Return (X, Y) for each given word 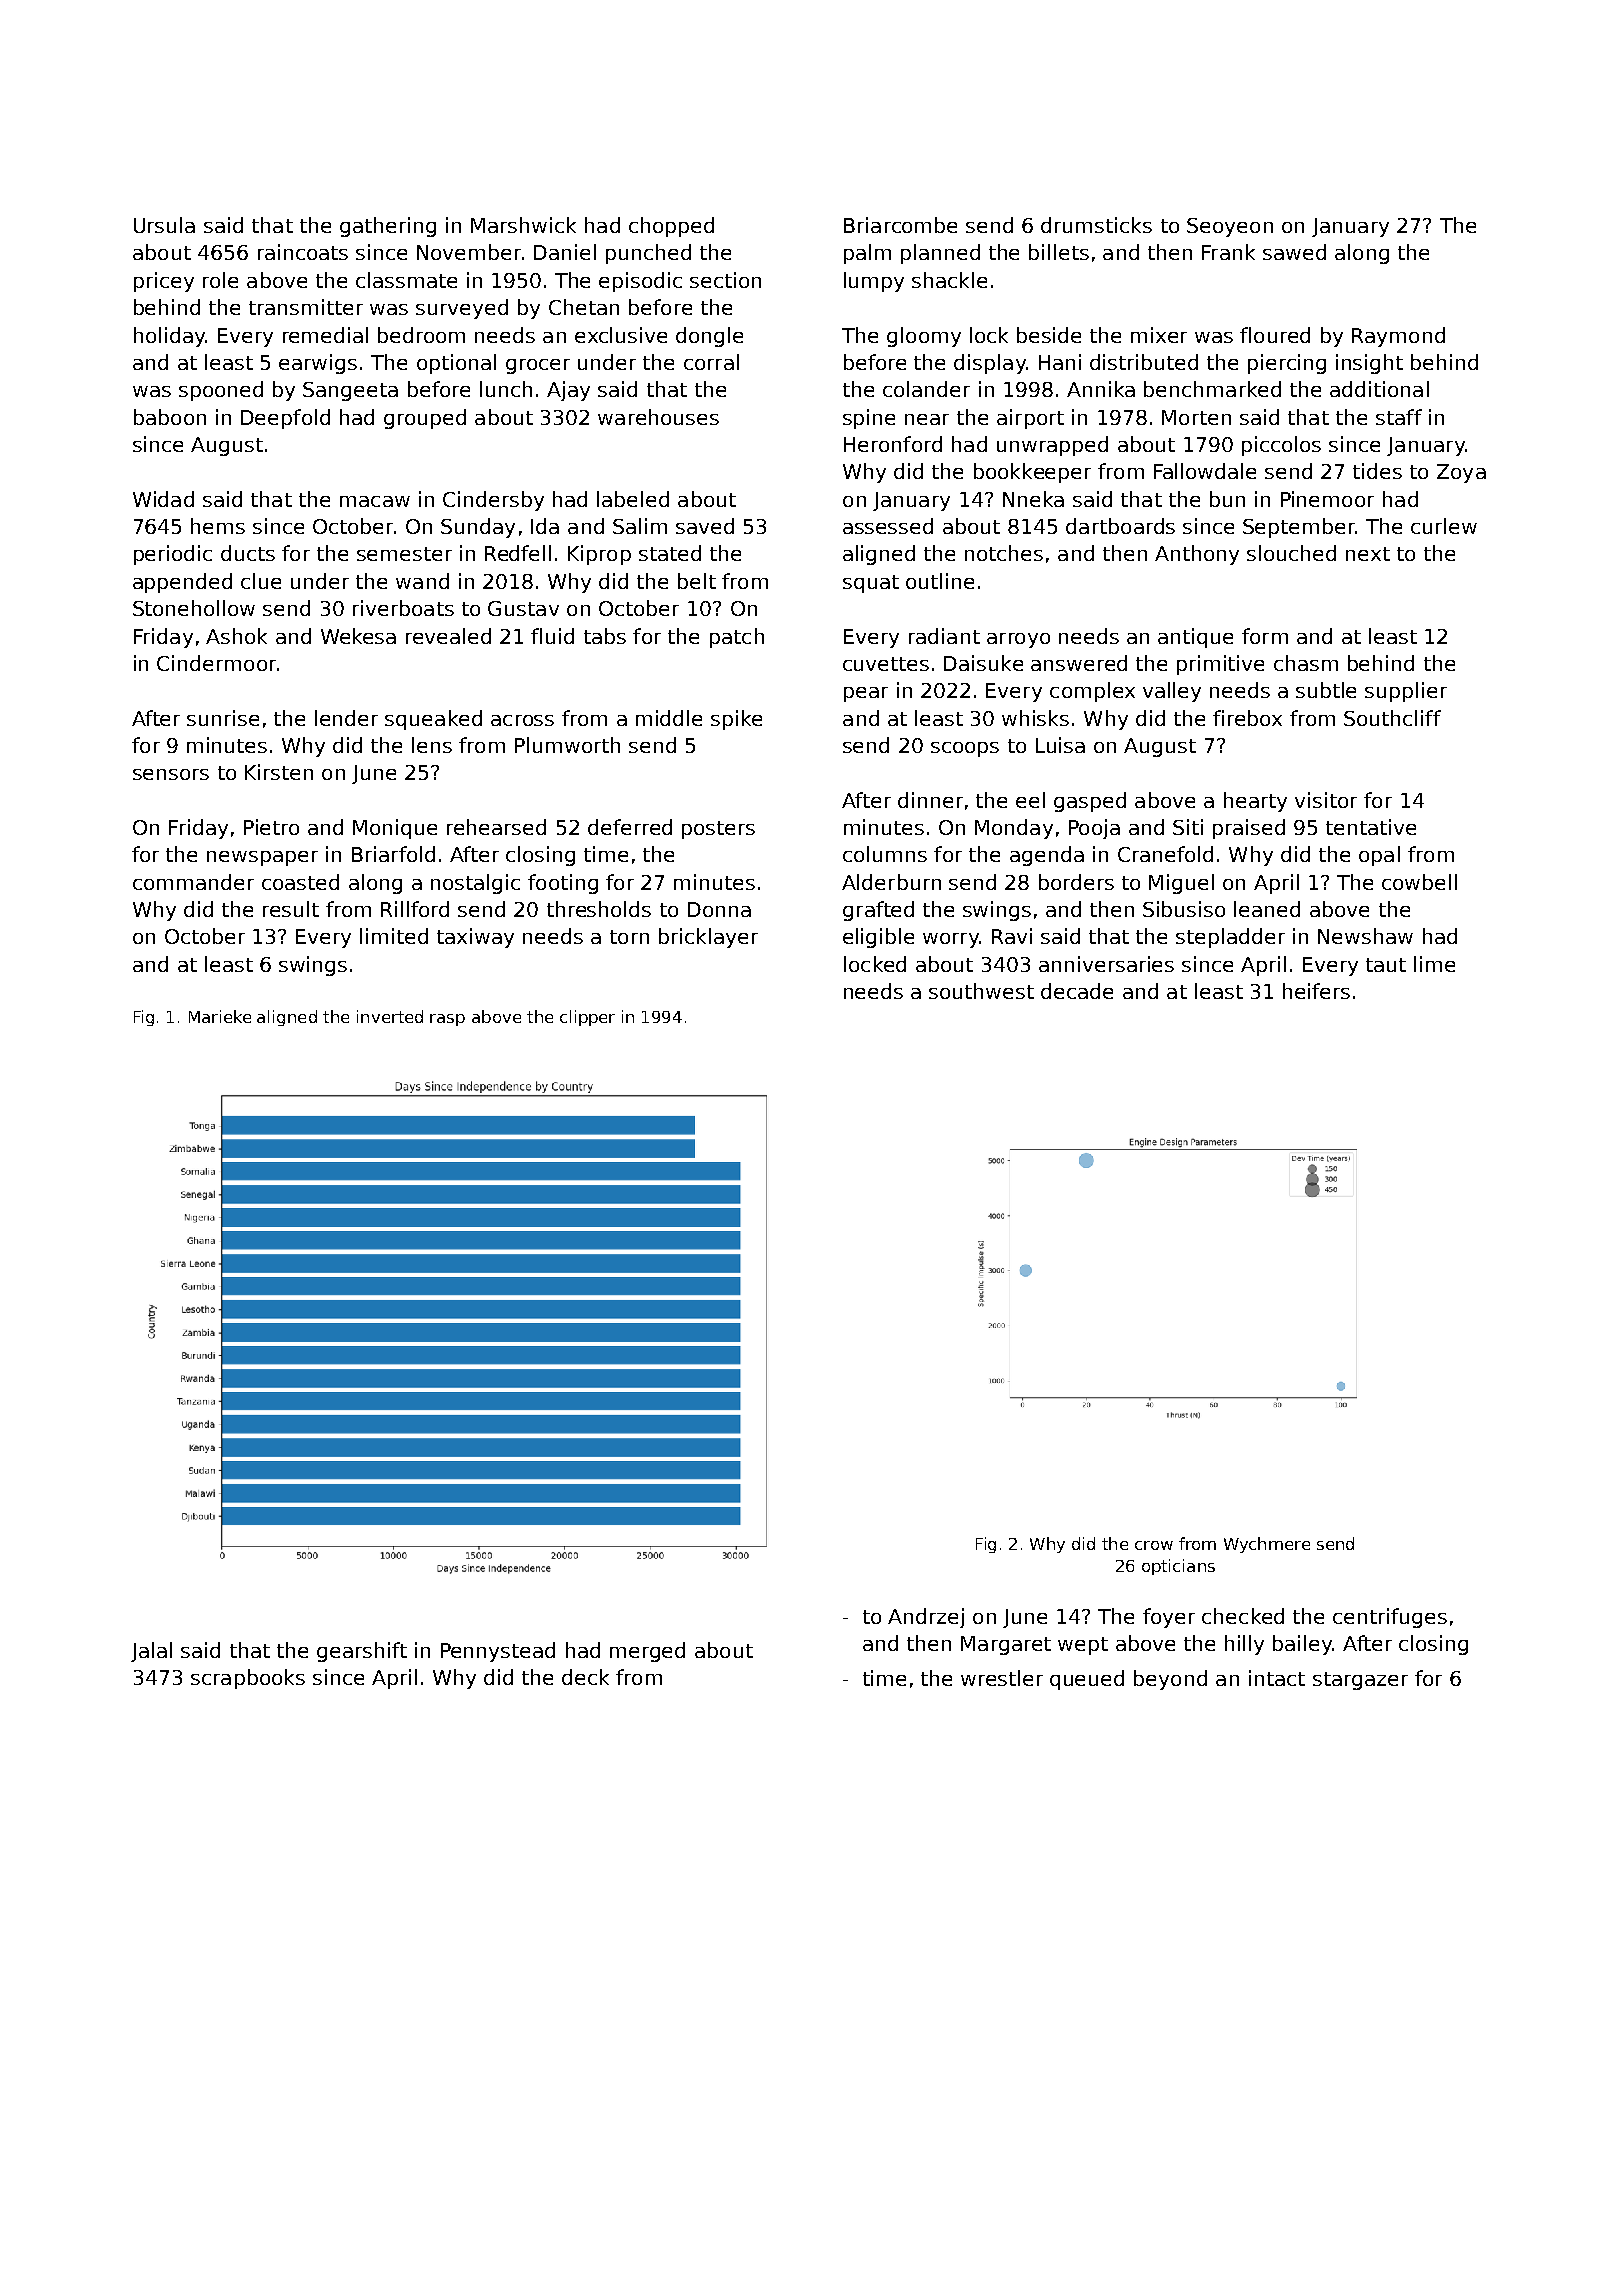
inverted (390, 1016)
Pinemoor (1327, 499)
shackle (949, 280)
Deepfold (285, 419)
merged (647, 1652)
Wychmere (1267, 1545)
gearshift (362, 1652)
